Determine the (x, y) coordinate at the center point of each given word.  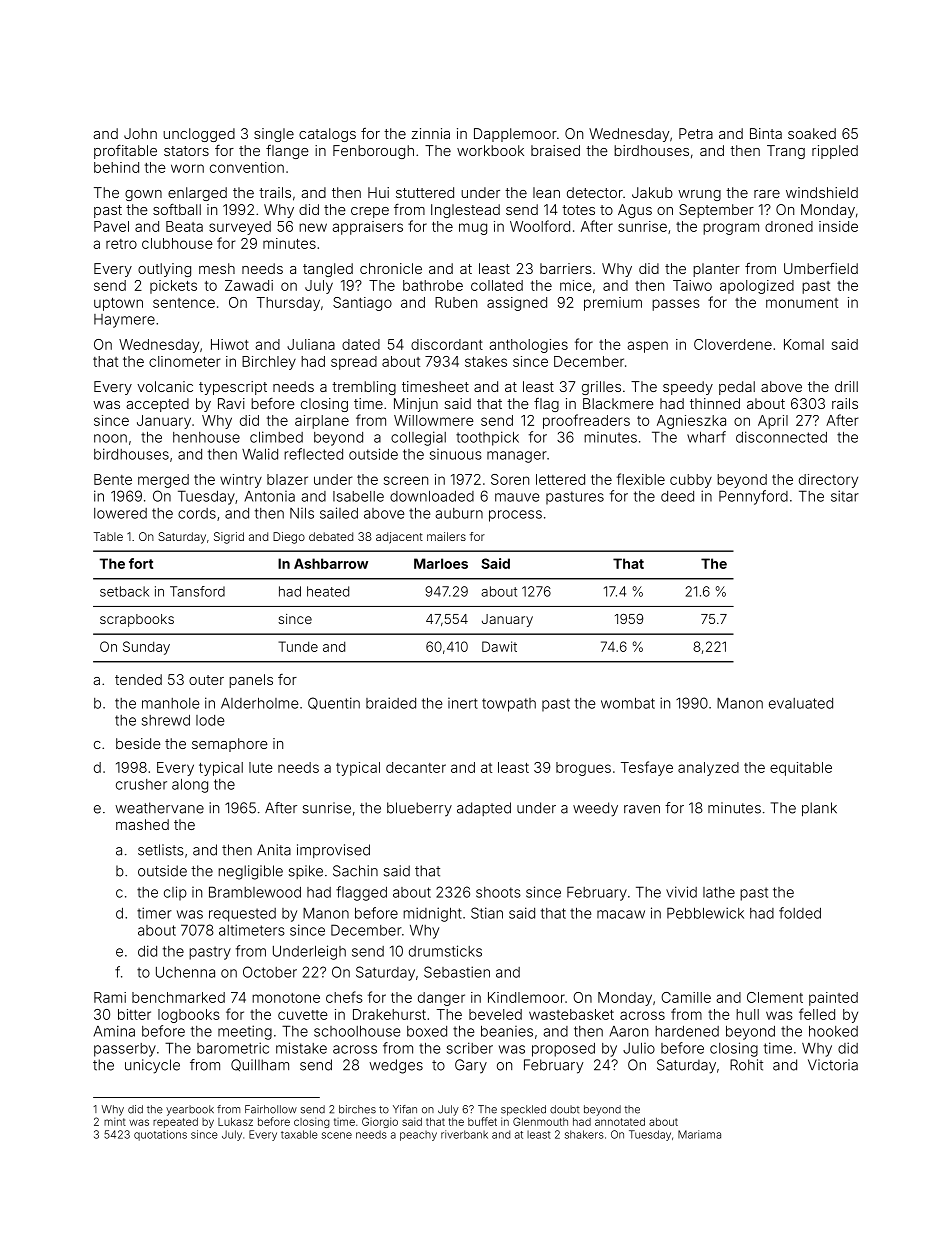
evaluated (801, 703)
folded (800, 913)
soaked (812, 133)
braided (391, 703)
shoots (498, 892)
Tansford (197, 591)
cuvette (303, 1015)
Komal (804, 344)
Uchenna (185, 972)
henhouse (206, 437)
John (140, 133)
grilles (601, 388)
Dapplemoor (515, 135)
